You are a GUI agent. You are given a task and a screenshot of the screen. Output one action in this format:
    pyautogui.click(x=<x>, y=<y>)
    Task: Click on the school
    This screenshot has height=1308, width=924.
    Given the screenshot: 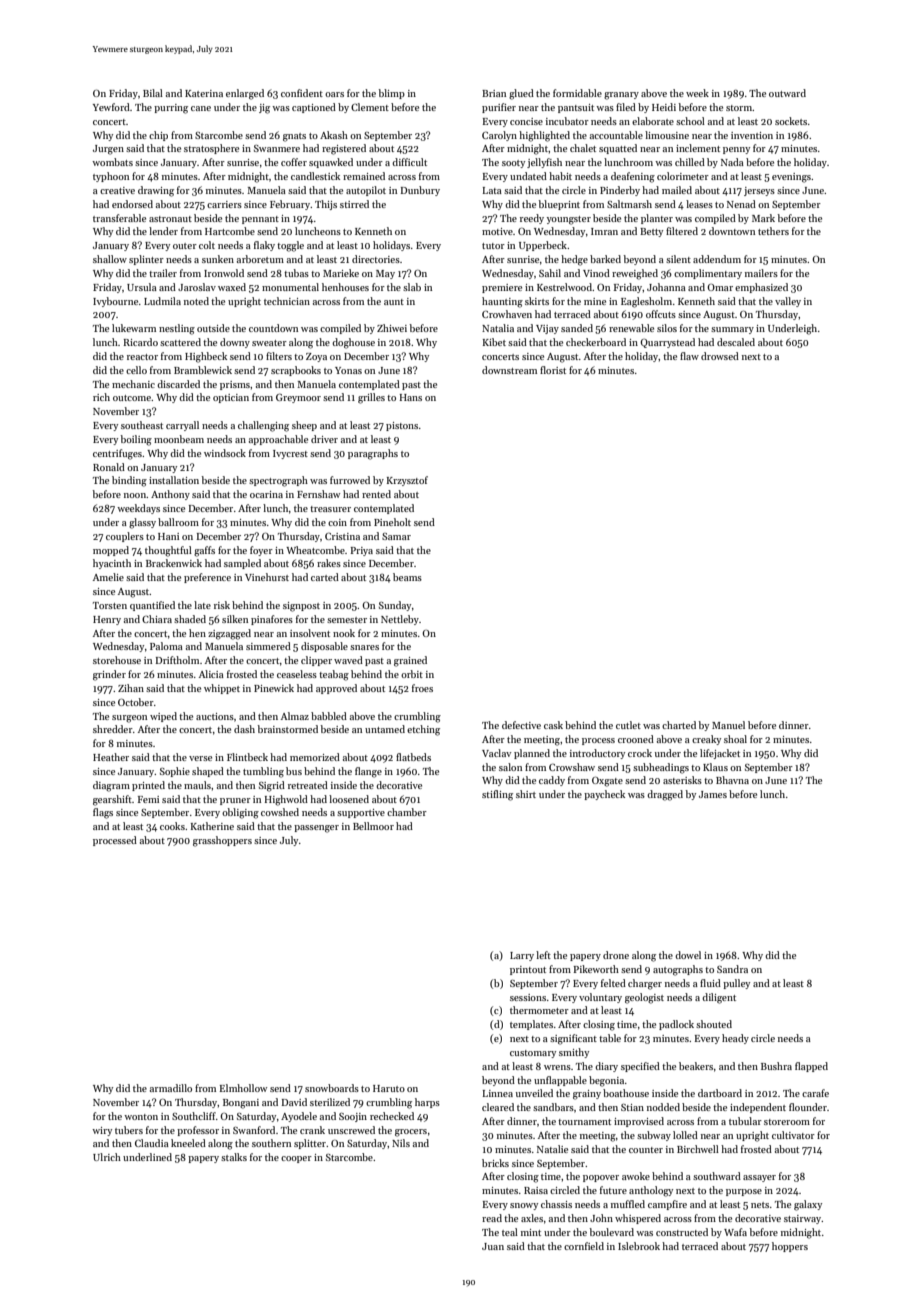 What is the action you would take?
    pyautogui.click(x=690, y=121)
